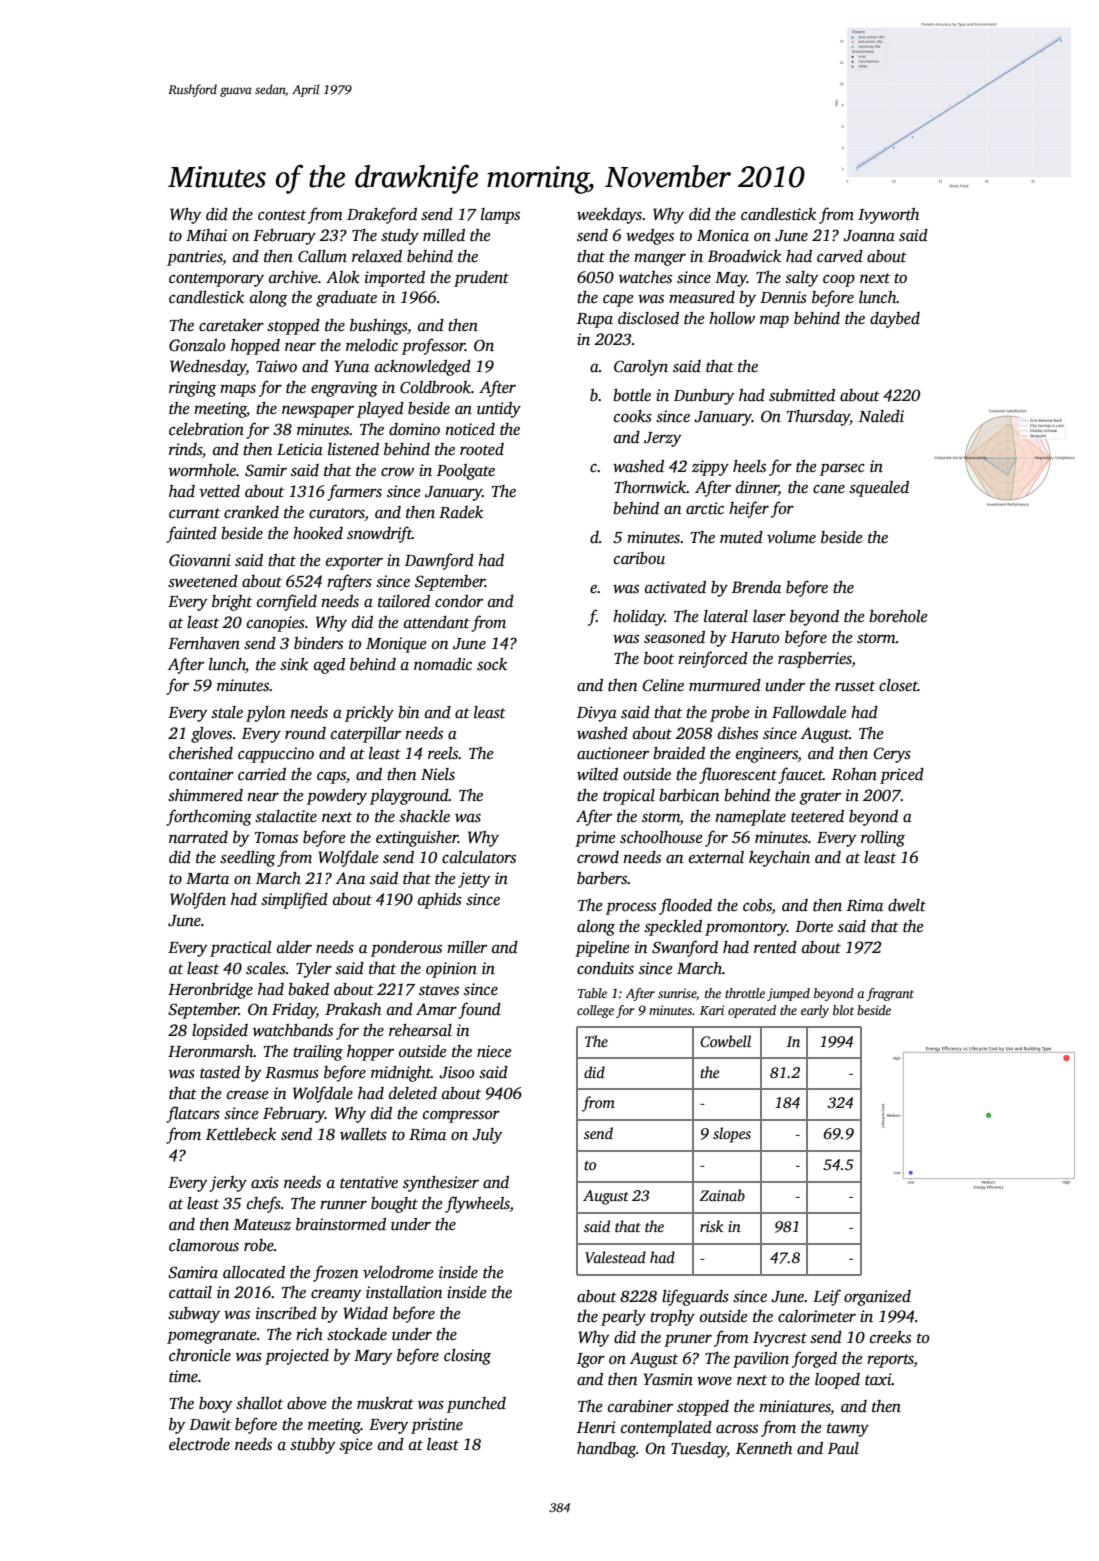 Image resolution: width=1099 pixels, height=1561 pixels. Describe the element at coordinates (210, 1424) in the document. I see `Dawit` at that location.
